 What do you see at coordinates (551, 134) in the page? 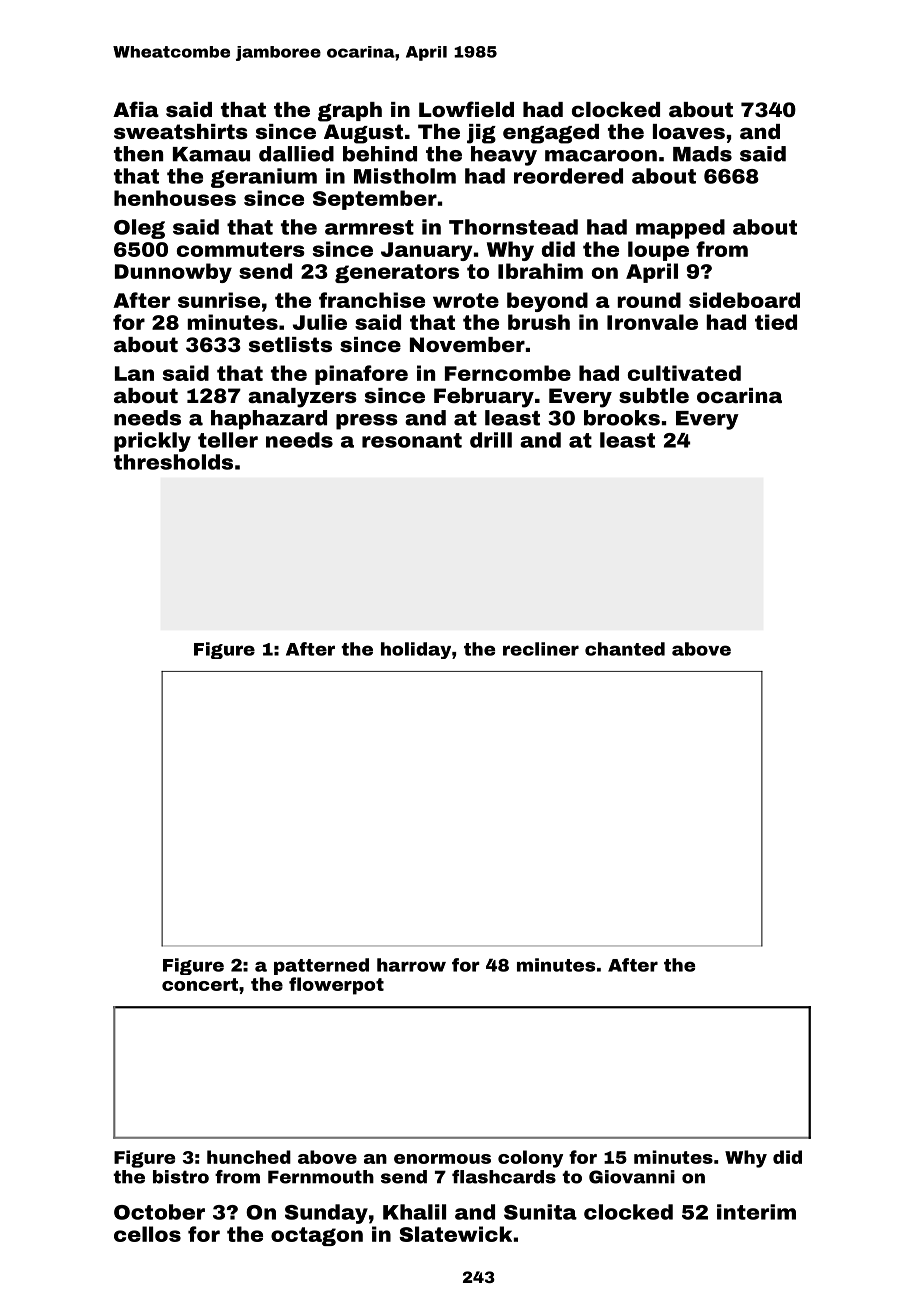
I see `engaged` at bounding box center [551, 134].
